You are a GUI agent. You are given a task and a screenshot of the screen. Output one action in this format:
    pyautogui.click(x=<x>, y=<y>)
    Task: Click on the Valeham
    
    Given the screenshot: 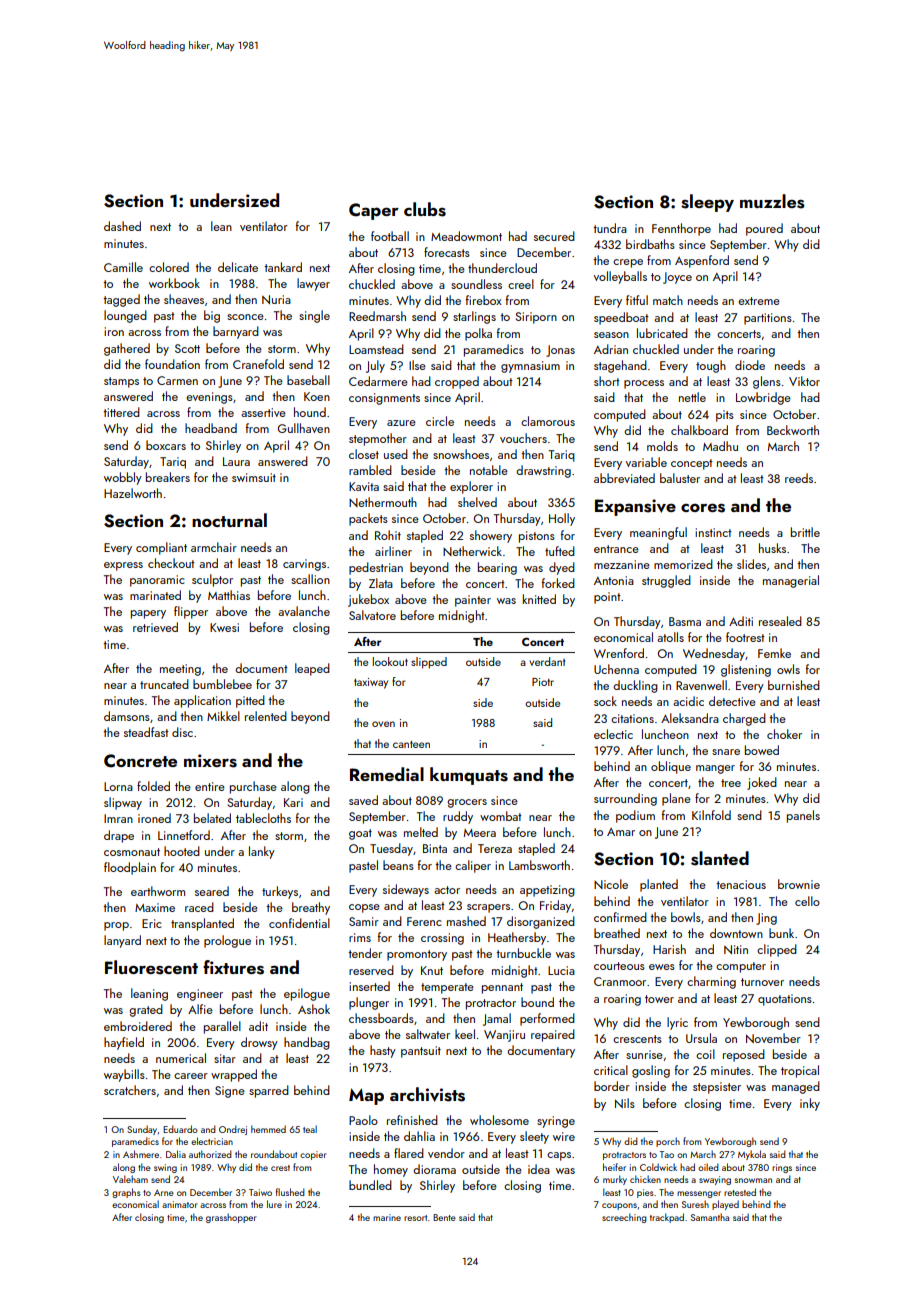 What is the action you would take?
    pyautogui.click(x=130, y=1179)
